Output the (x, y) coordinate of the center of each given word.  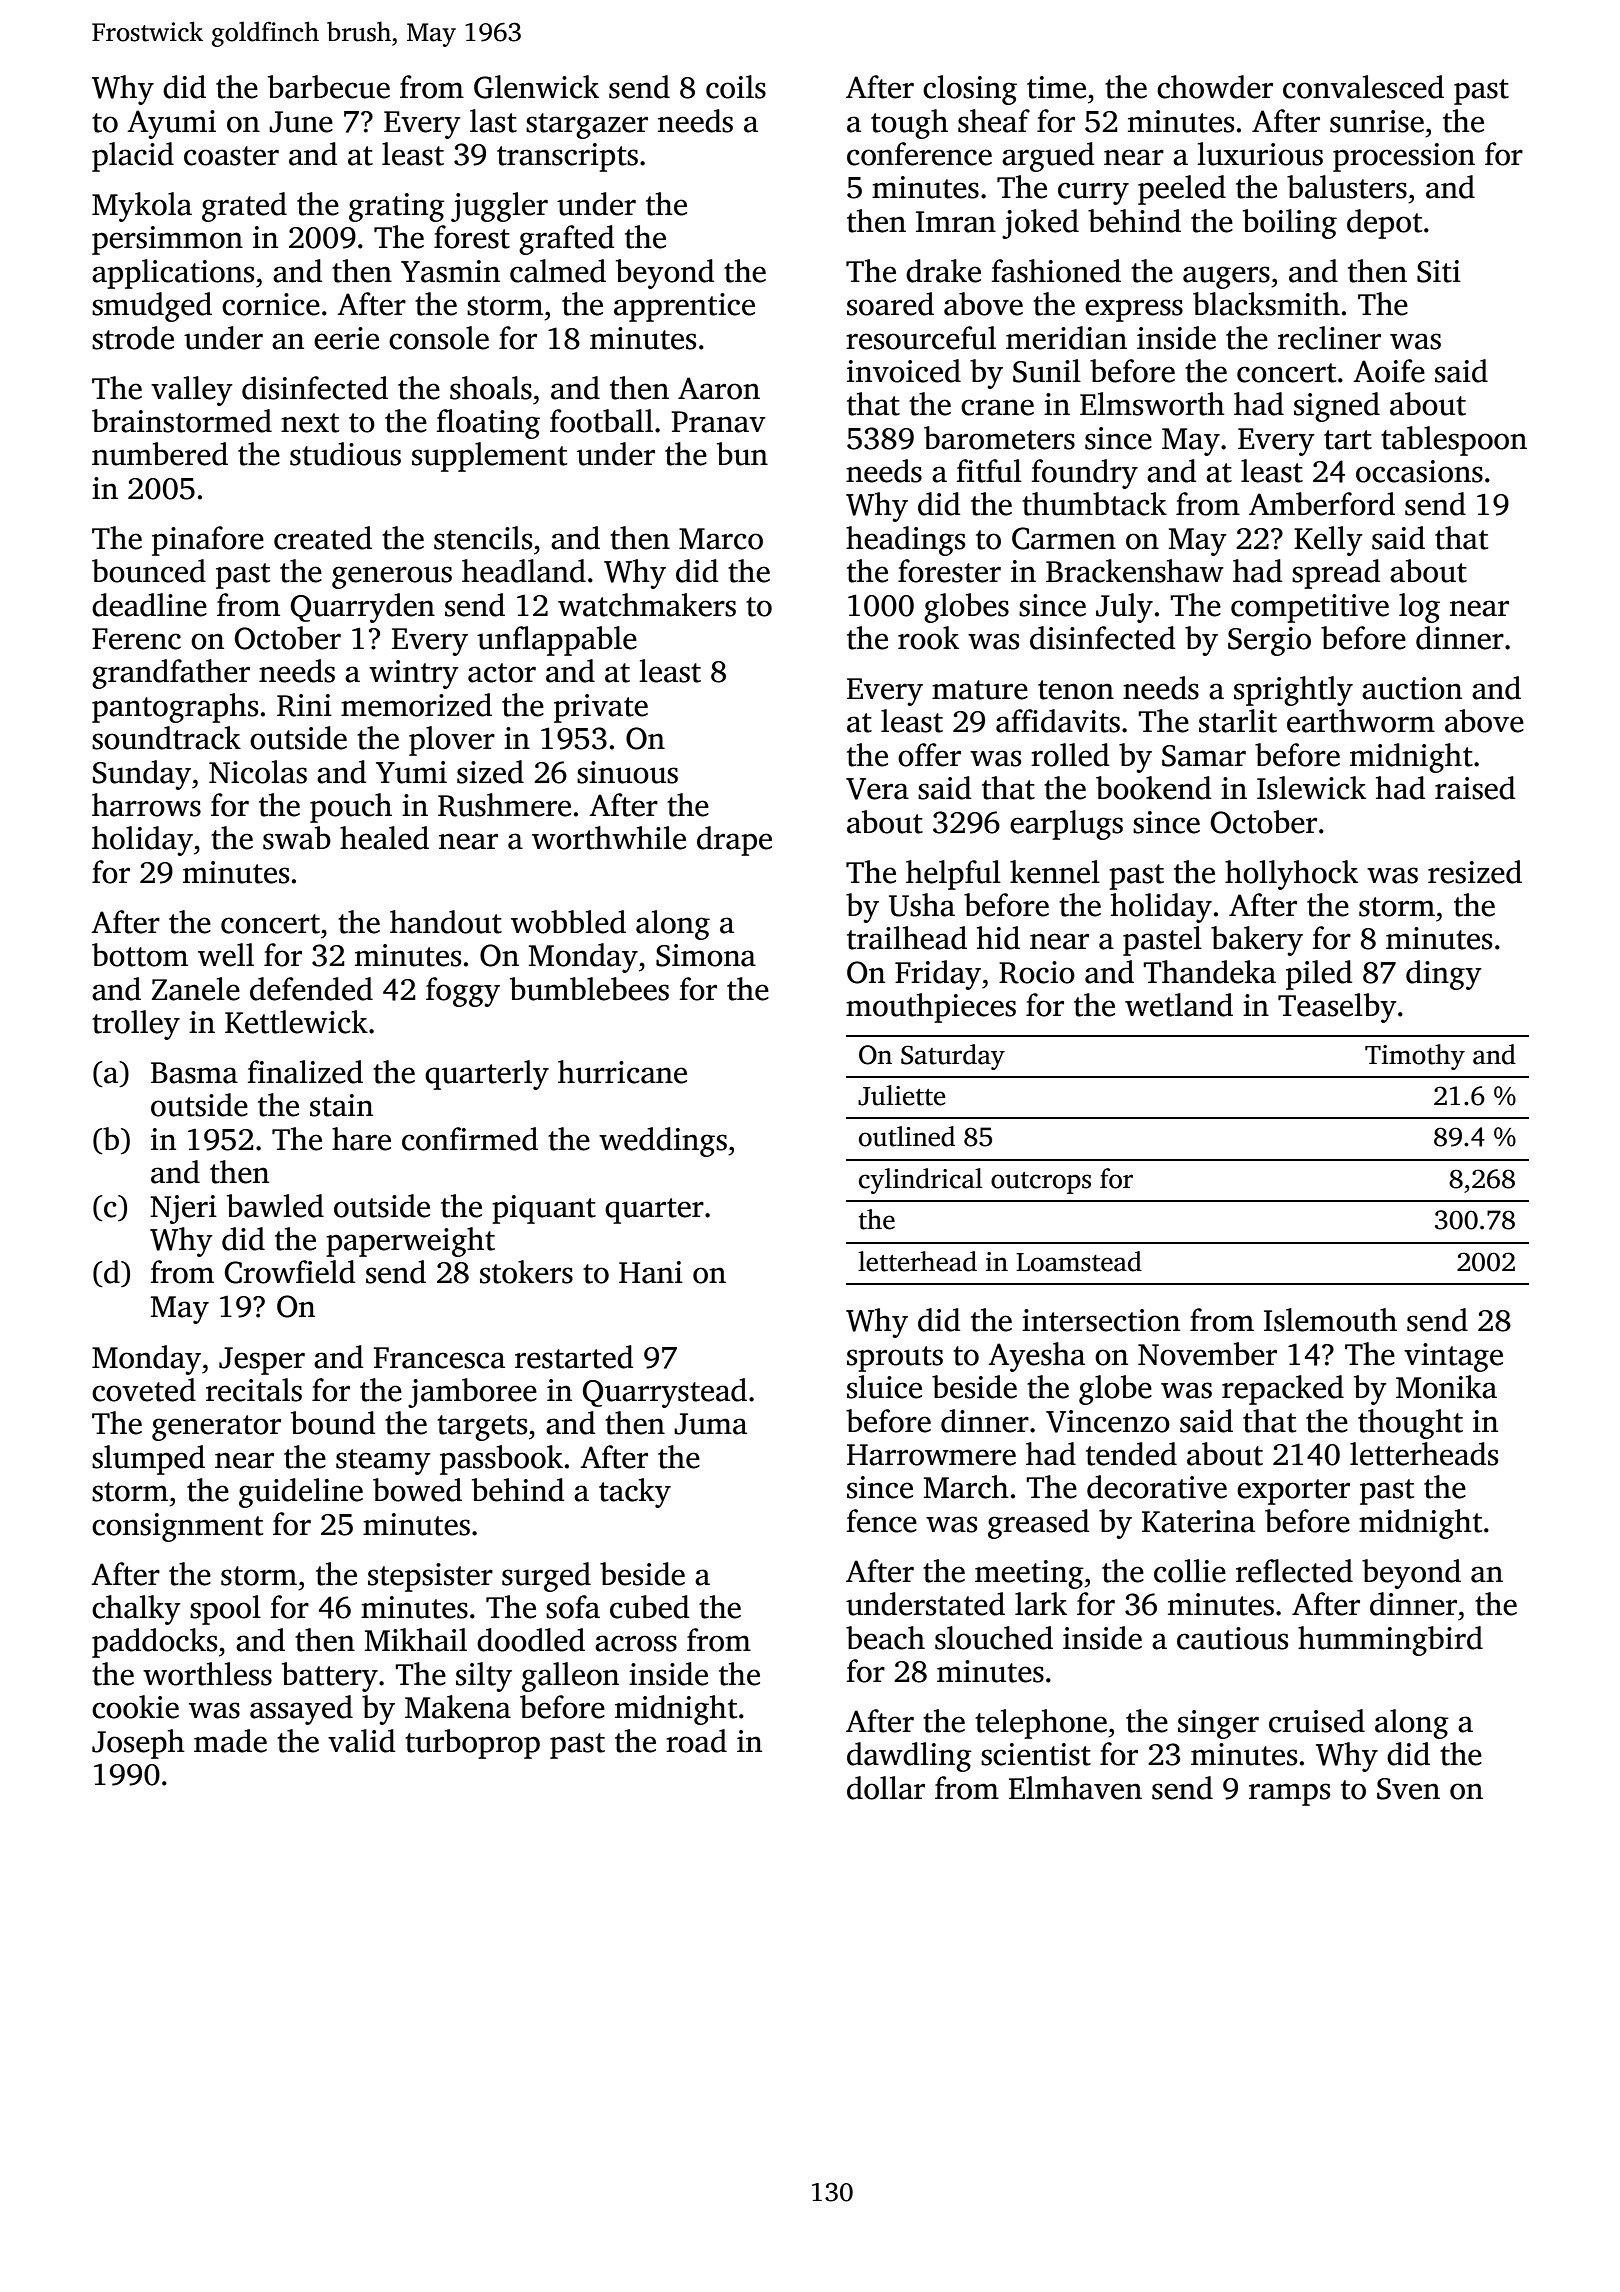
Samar (1204, 756)
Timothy (1415, 1057)
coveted (144, 1390)
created (323, 538)
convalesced (1363, 87)
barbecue (329, 87)
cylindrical (921, 1181)
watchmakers (647, 605)
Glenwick (536, 87)
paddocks (154, 1643)
